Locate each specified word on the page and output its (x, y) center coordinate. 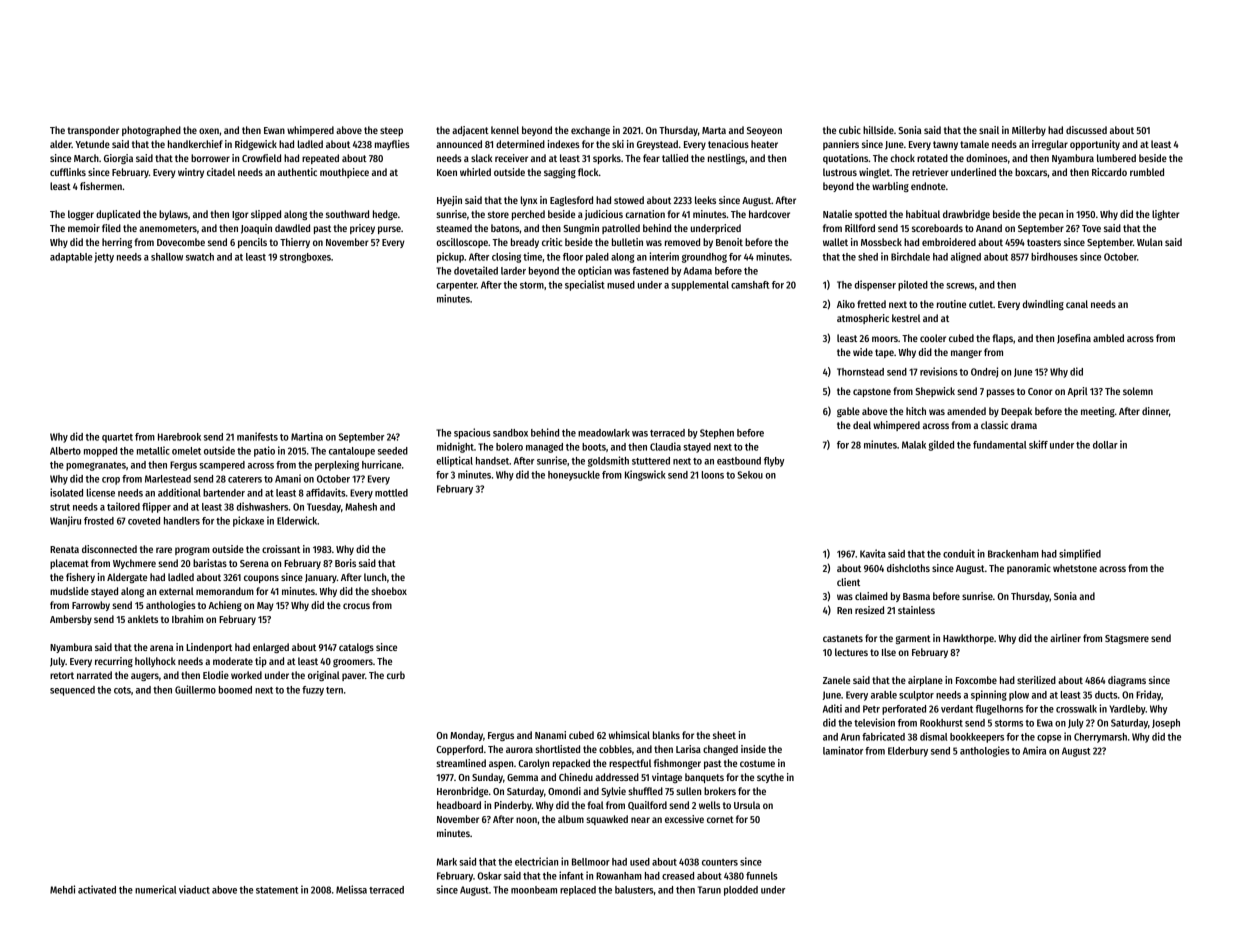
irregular (1050, 145)
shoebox (389, 591)
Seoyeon (764, 131)
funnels (761, 876)
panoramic (1029, 569)
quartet (117, 438)
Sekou (750, 475)
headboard (459, 805)
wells (709, 805)
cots (122, 690)
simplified (1080, 554)
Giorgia (118, 159)
